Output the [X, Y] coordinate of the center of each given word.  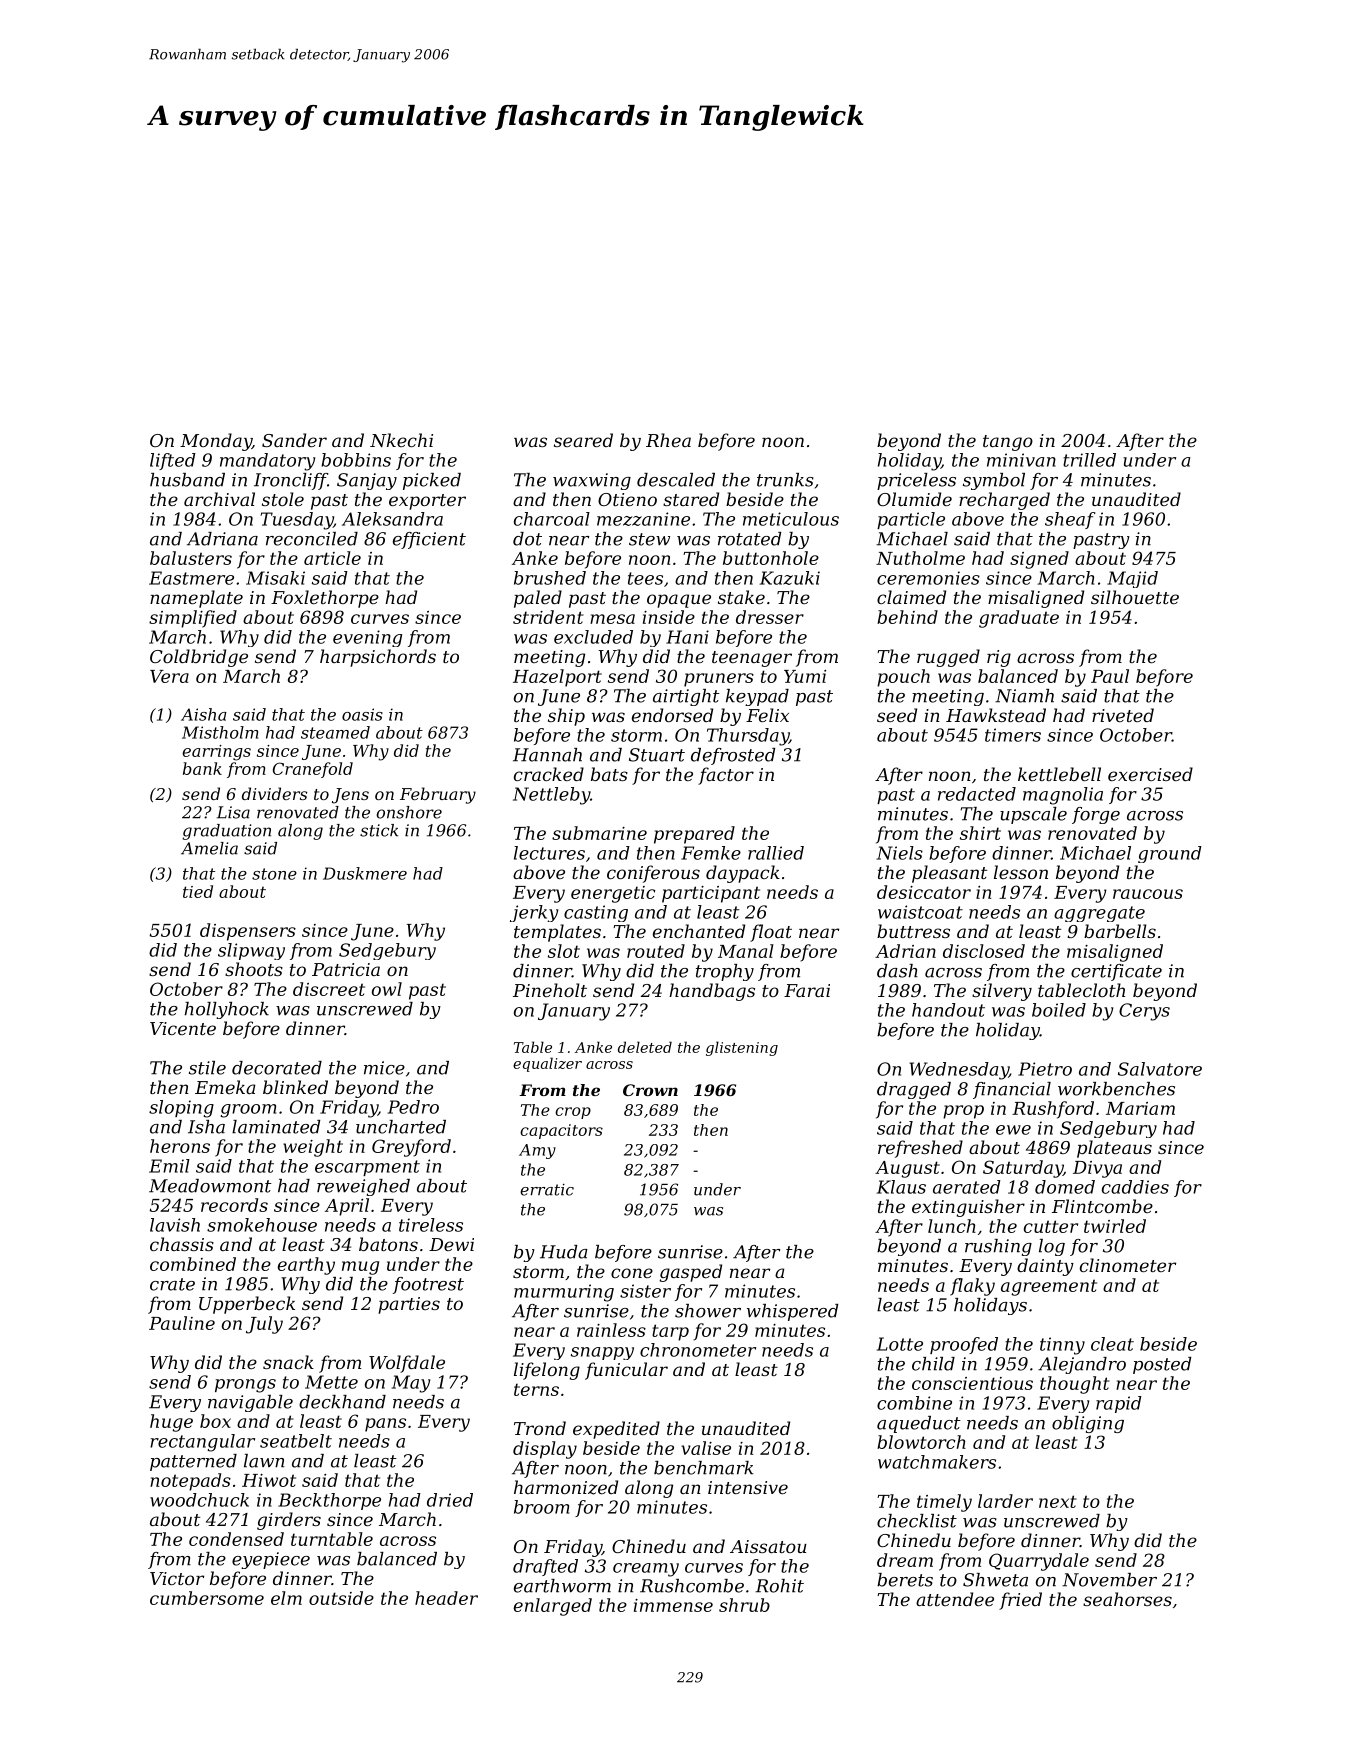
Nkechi [401, 440]
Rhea [668, 440]
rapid [1119, 1404]
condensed [236, 1539]
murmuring [564, 1293]
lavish [175, 1225]
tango [1008, 443]
